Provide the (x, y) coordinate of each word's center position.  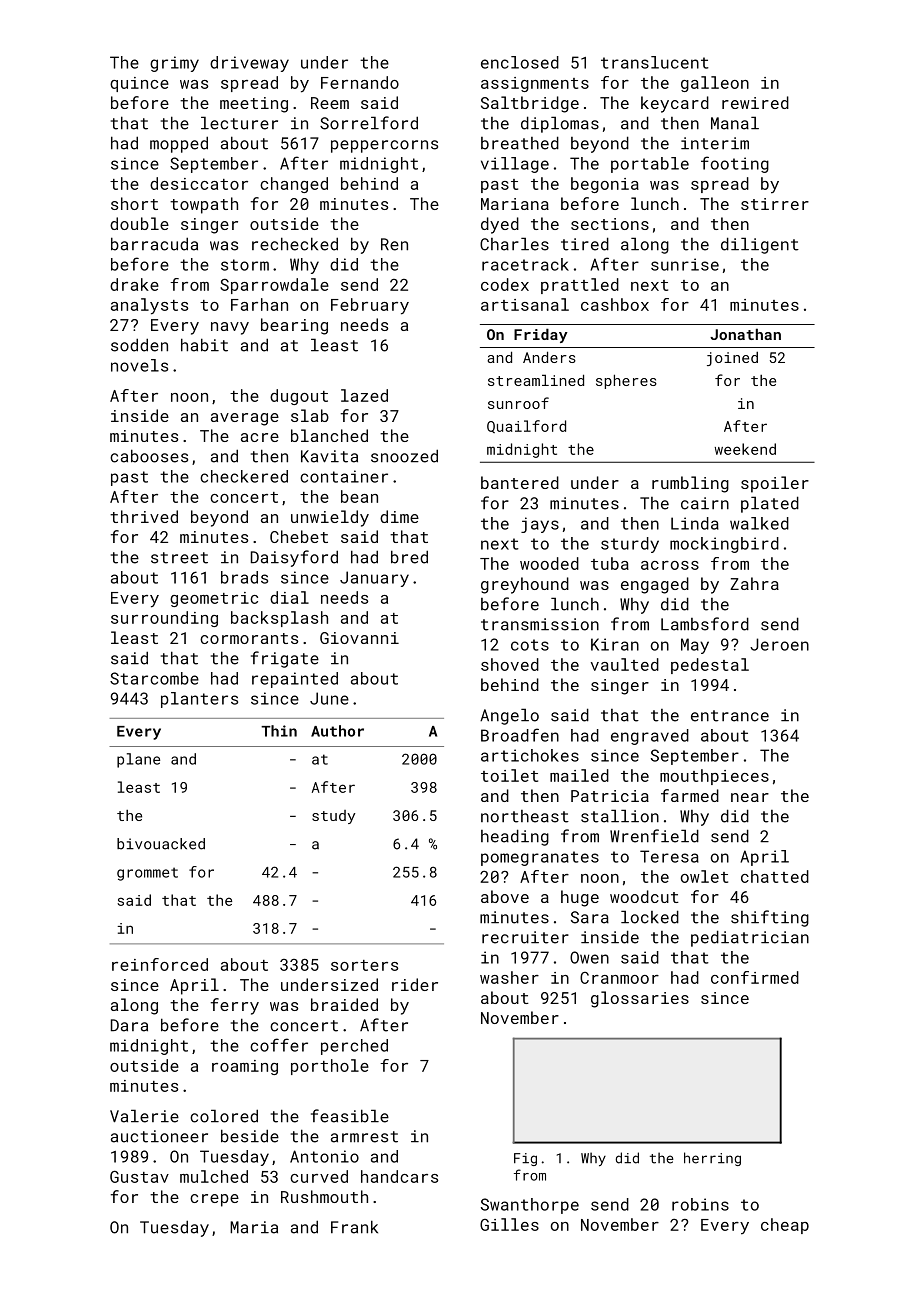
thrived (144, 516)
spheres (626, 381)
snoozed (404, 456)
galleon (715, 84)
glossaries (640, 999)
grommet (147, 874)
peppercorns (384, 146)
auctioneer (159, 1136)
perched (354, 1047)
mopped (179, 144)
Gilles (509, 1224)
